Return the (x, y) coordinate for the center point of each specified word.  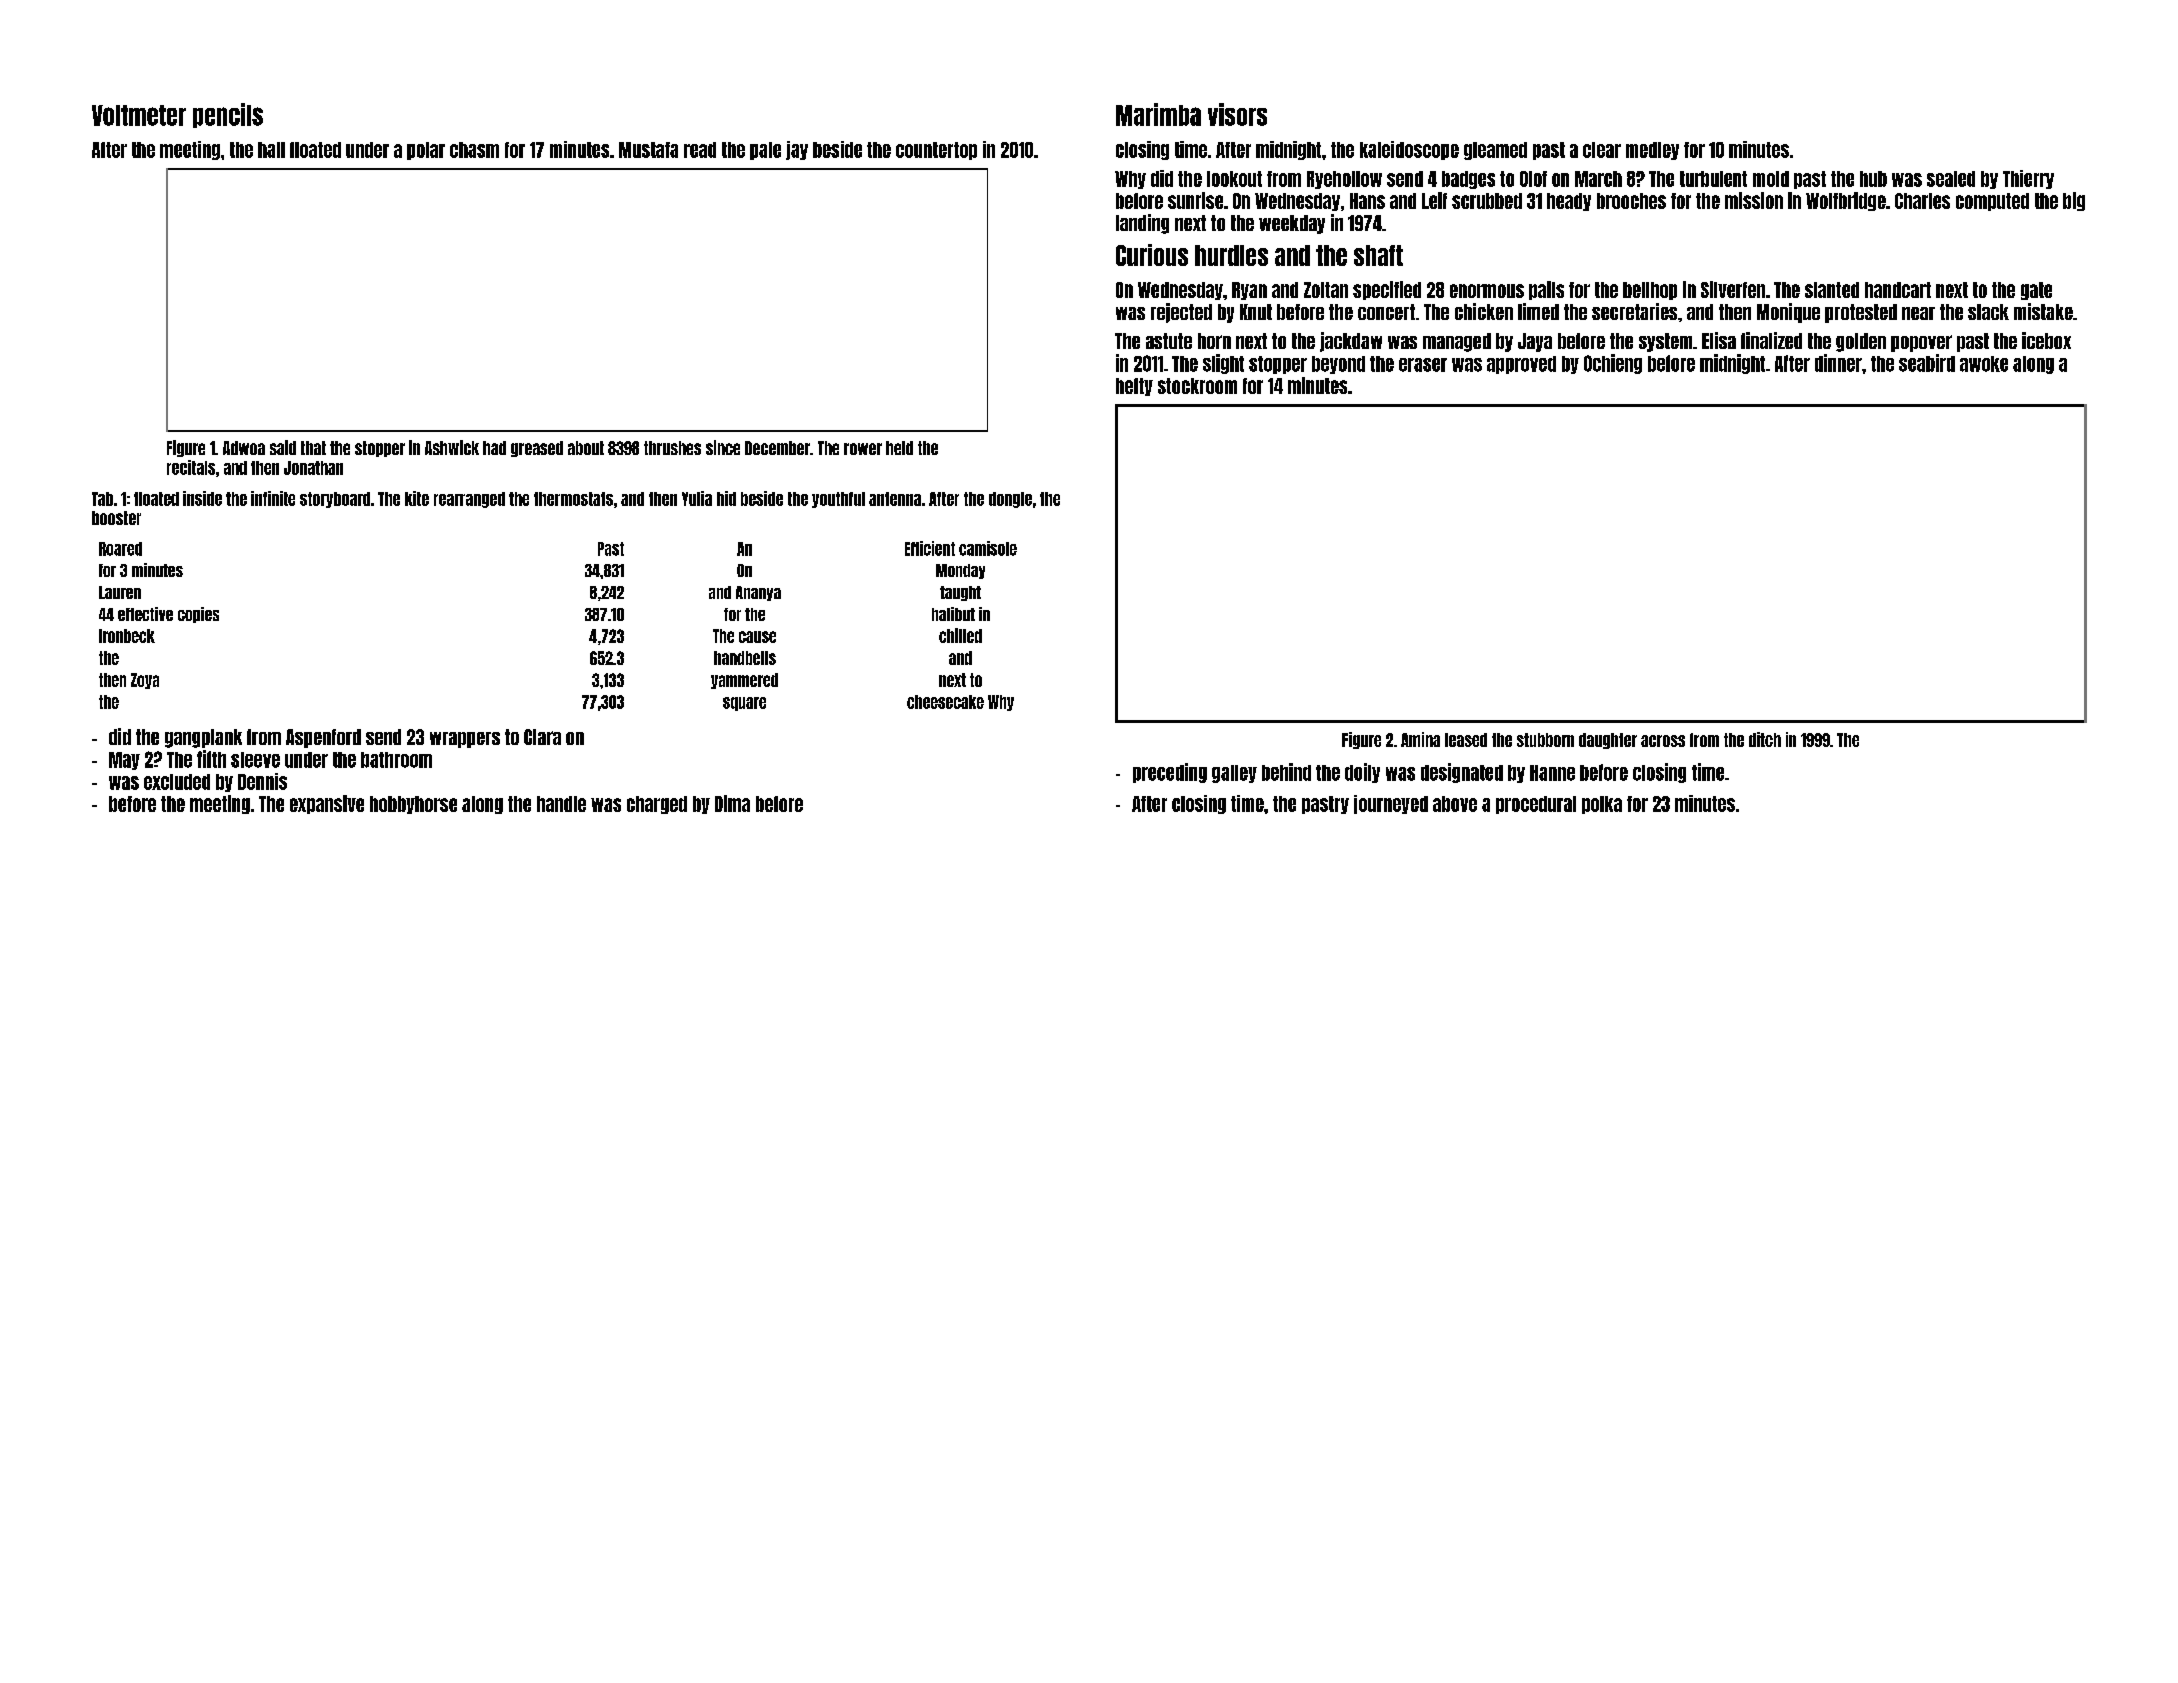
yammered (744, 681)
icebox (2046, 340)
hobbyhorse (413, 805)
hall (271, 150)
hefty (1134, 387)
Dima (732, 803)
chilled (960, 635)
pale (765, 151)
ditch (1765, 739)
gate (2036, 291)
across (1663, 741)
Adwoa (244, 448)
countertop (936, 151)
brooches (1631, 201)
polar (426, 151)
